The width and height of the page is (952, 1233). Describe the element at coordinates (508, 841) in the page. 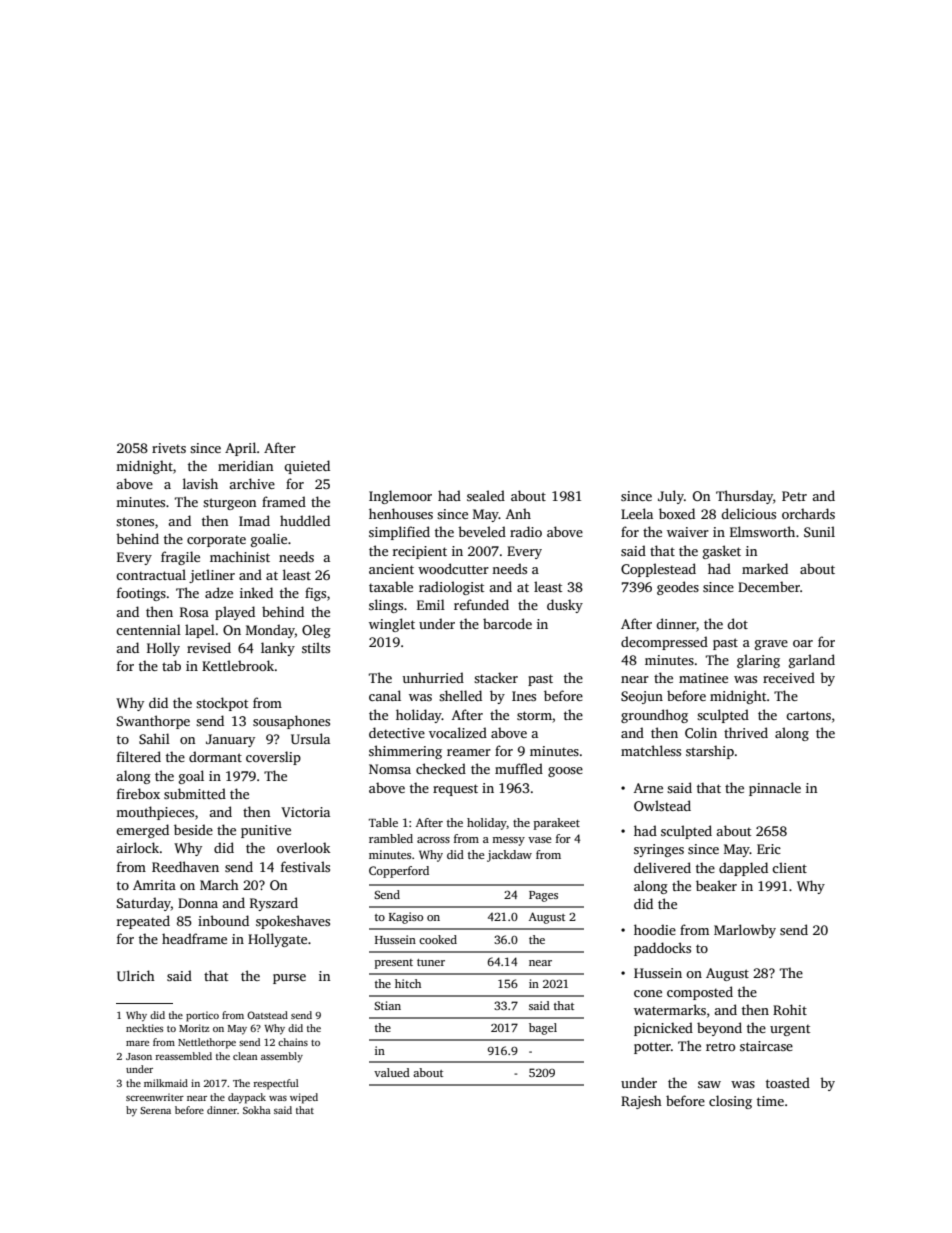

I see `messy` at that location.
